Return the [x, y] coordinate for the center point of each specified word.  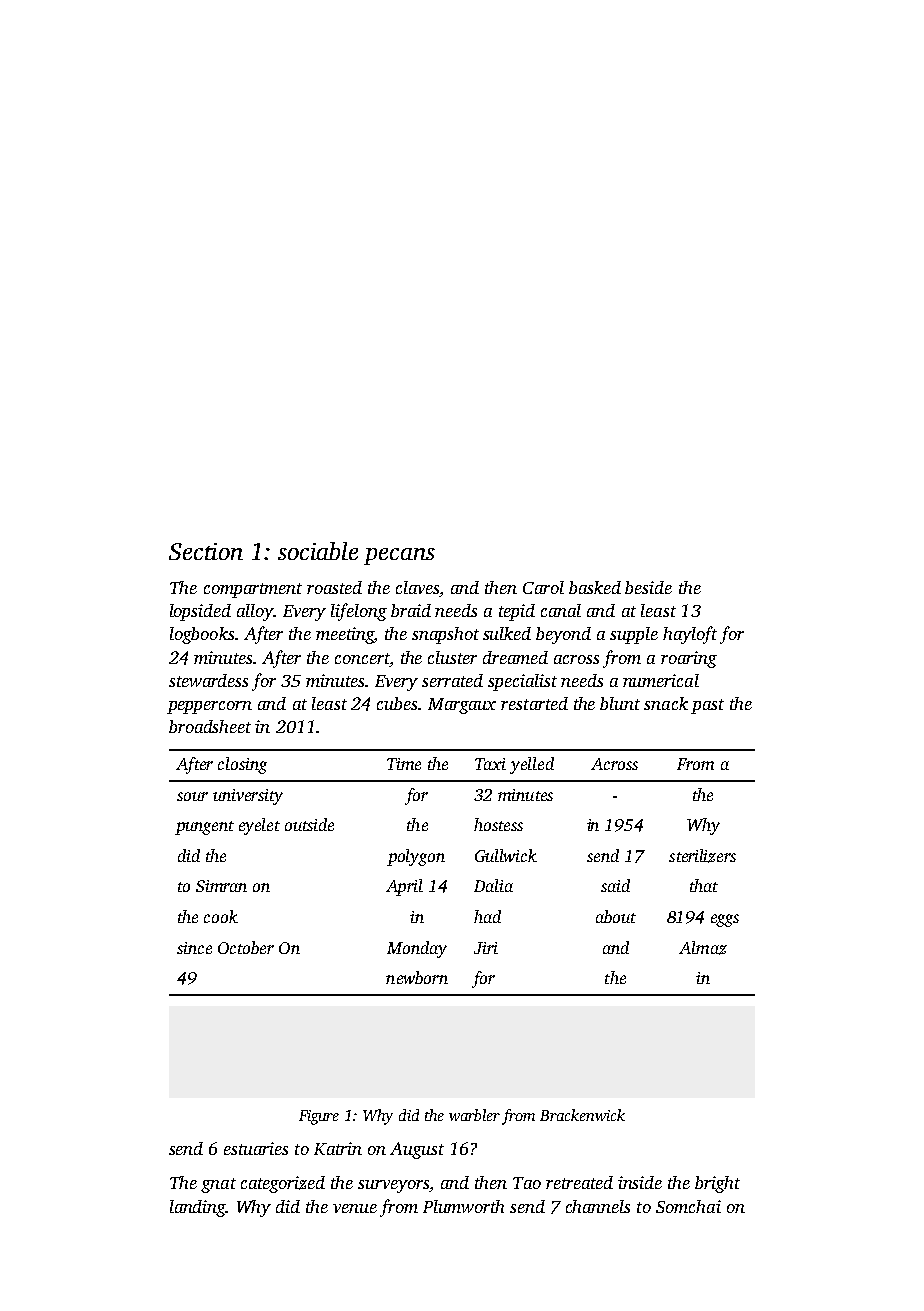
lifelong [359, 612]
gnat [218, 1185]
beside [648, 587]
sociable [318, 551]
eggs [725, 920]
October [246, 947]
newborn [417, 977]
